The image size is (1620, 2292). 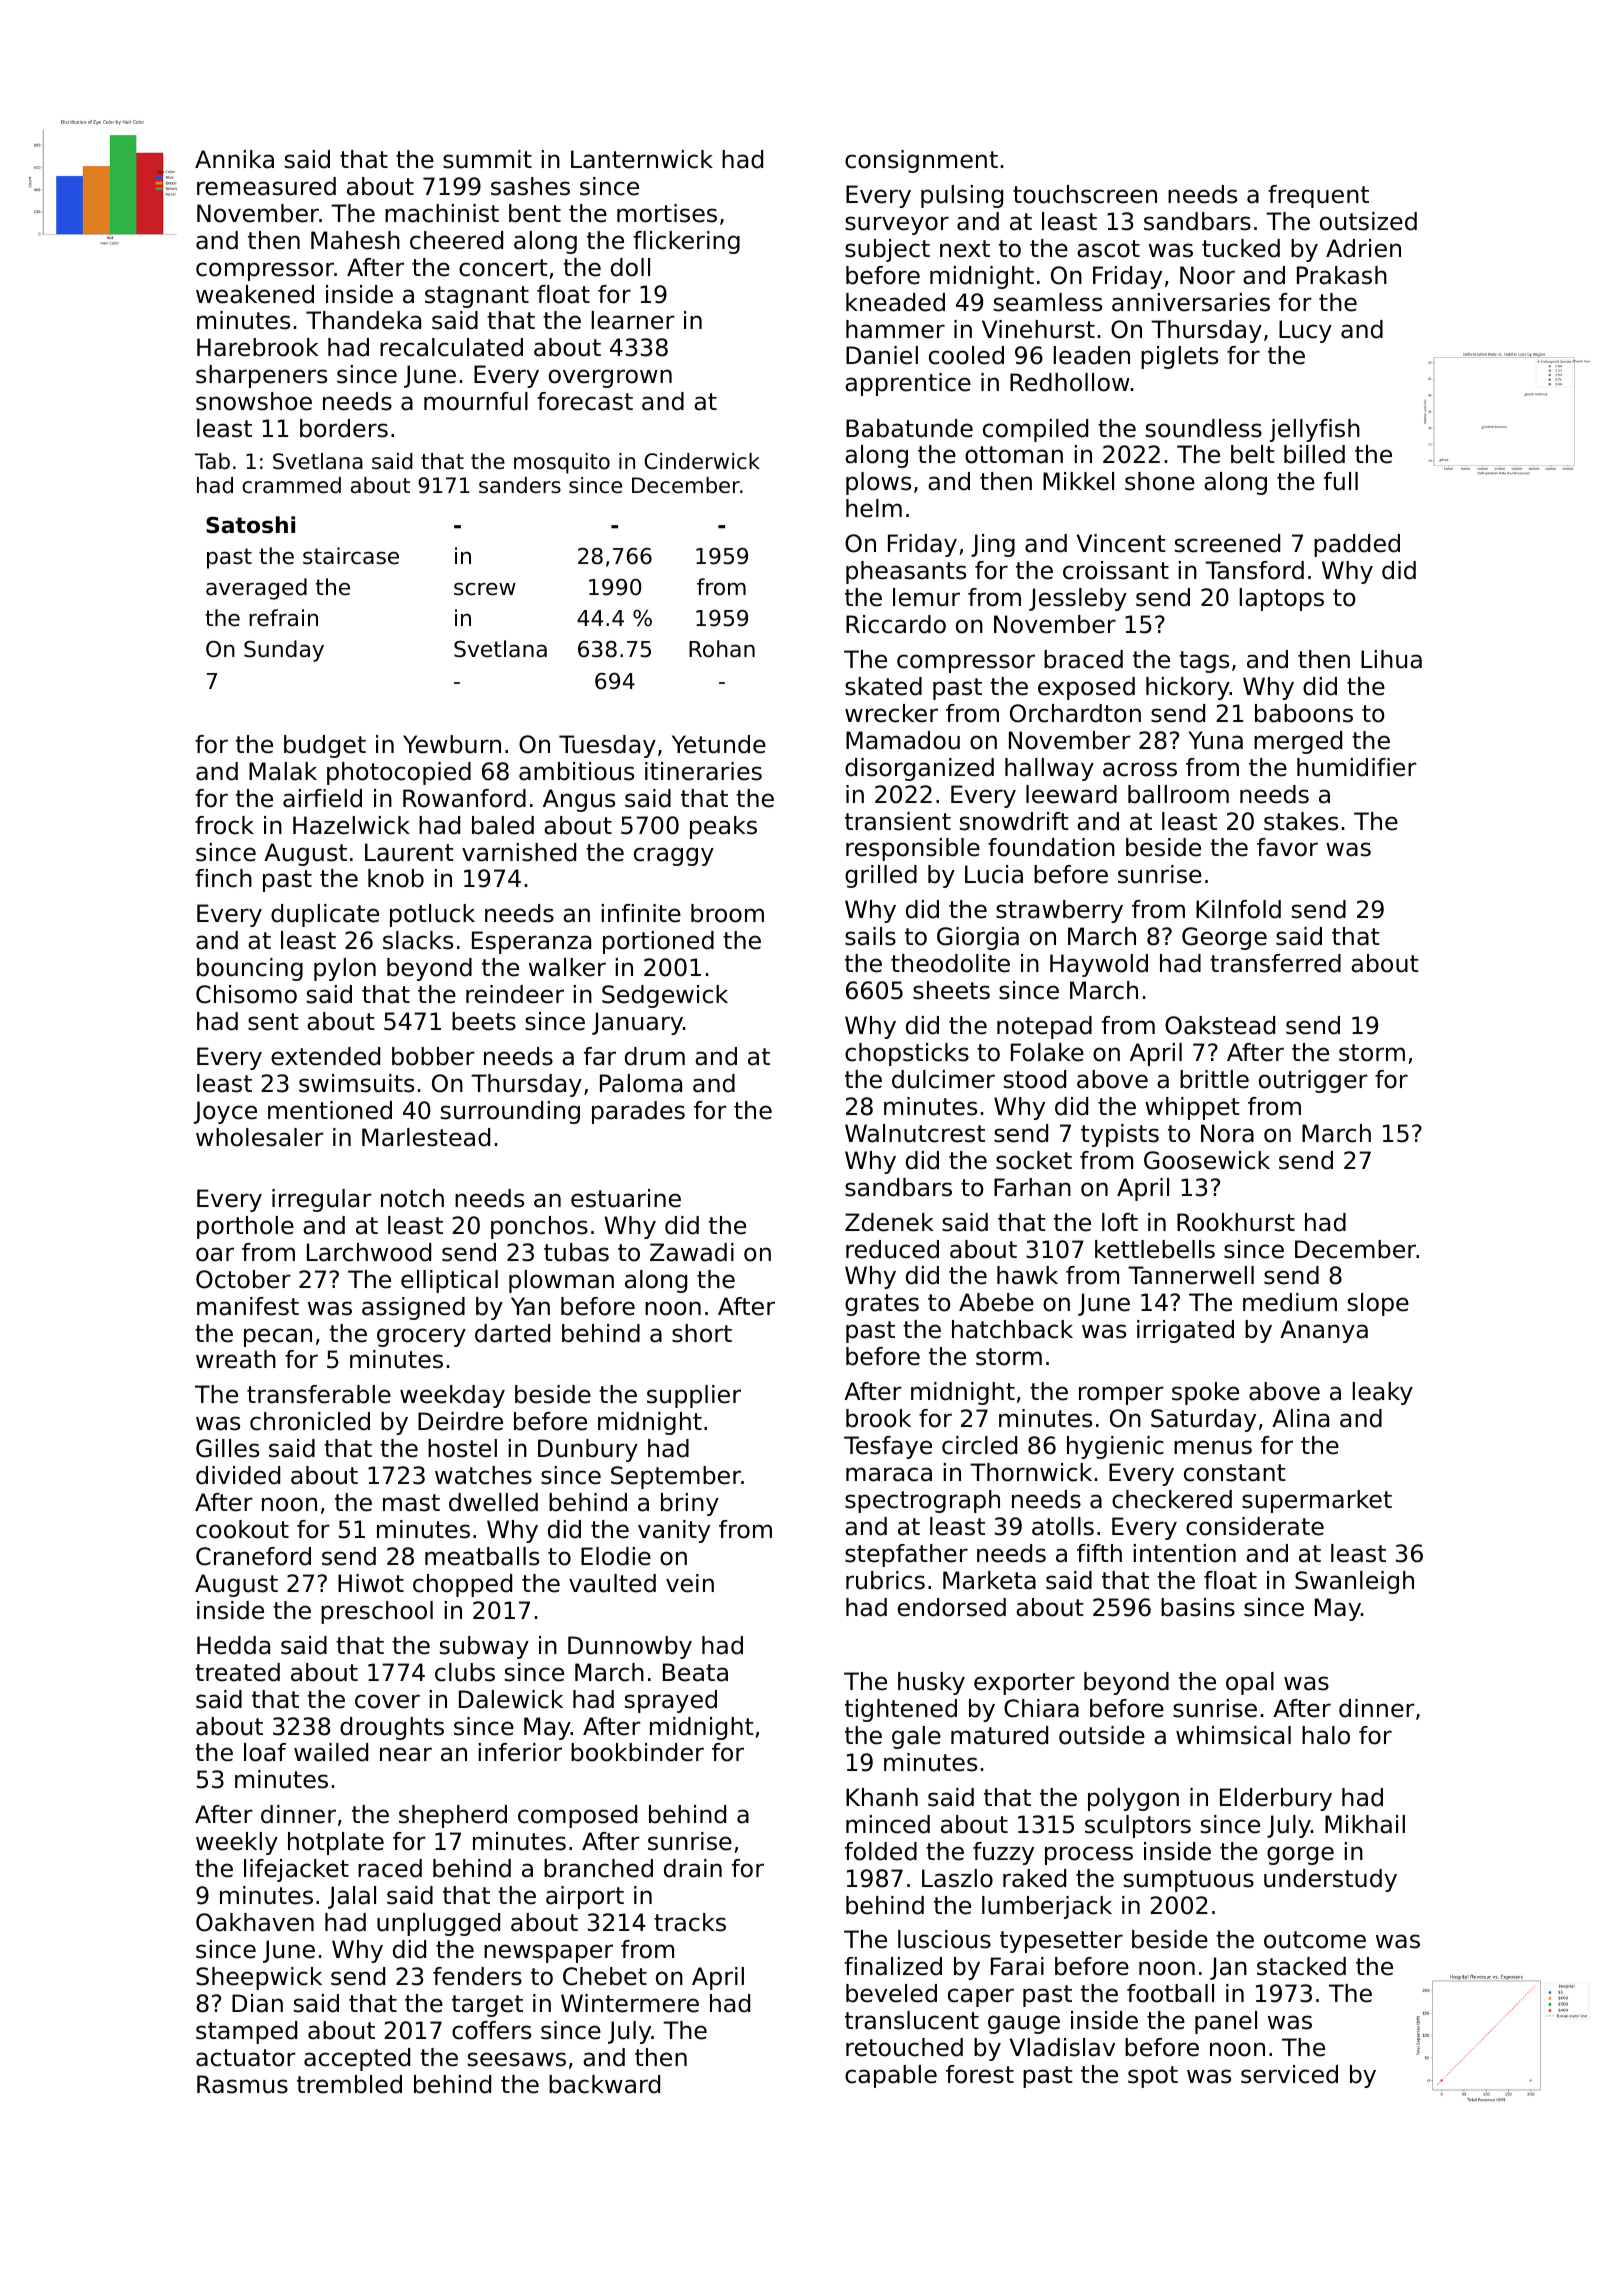 I want to click on whippet, so click(x=1192, y=1108).
